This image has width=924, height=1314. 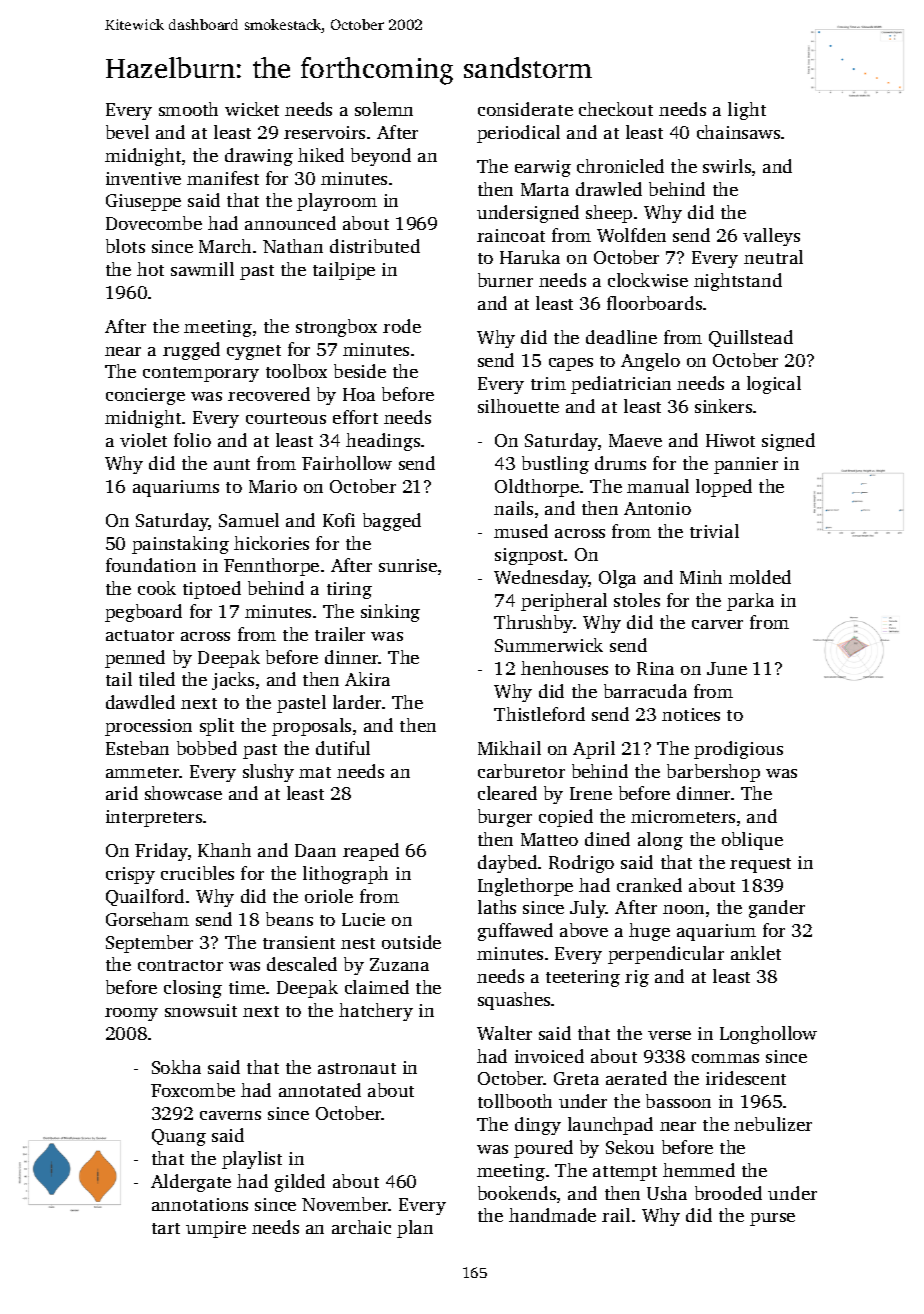 I want to click on Nathan, so click(x=293, y=246).
